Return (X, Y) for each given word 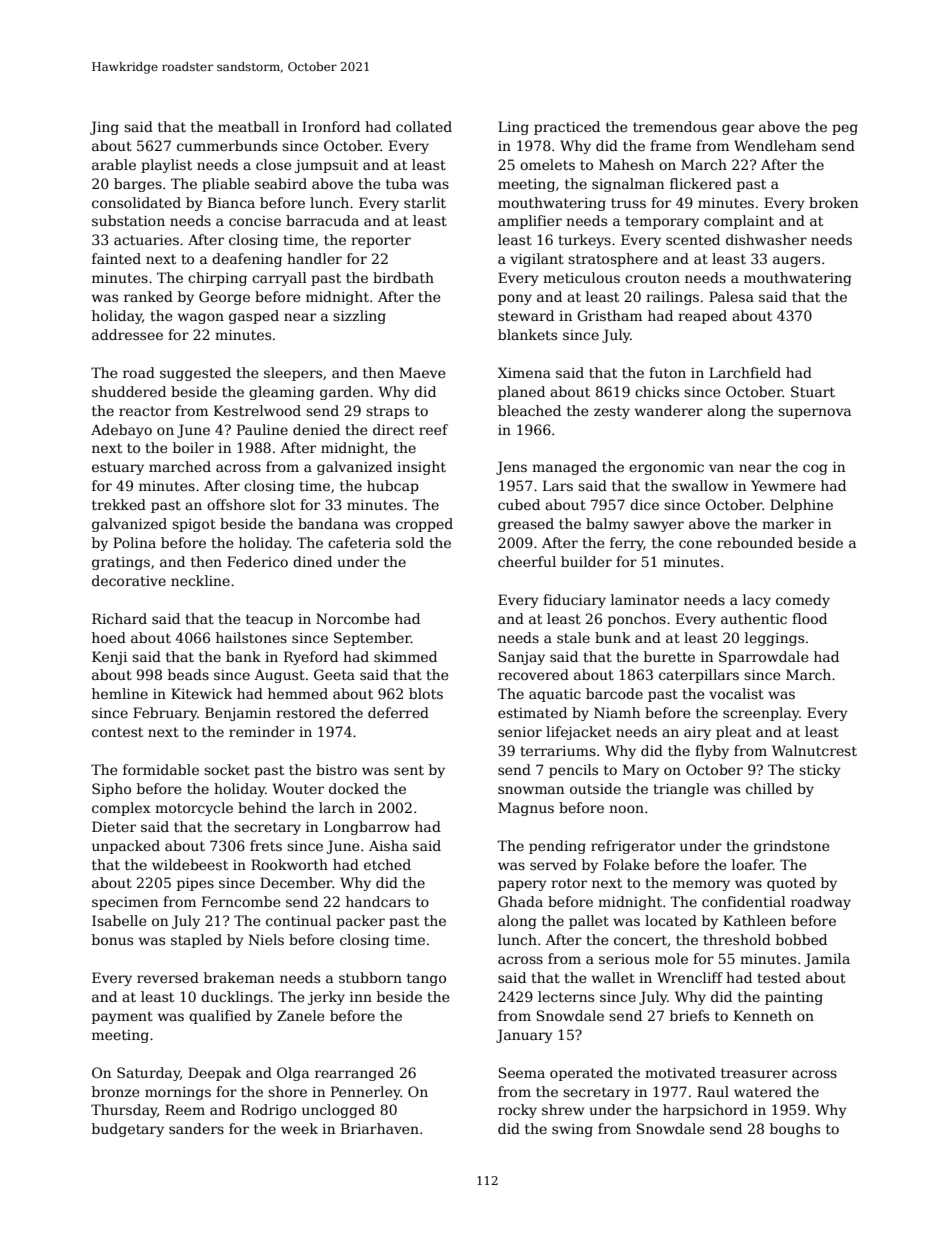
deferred (398, 712)
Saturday (148, 1074)
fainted (116, 258)
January (524, 1036)
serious (624, 959)
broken (833, 202)
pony (515, 299)
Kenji (109, 658)
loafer (752, 864)
